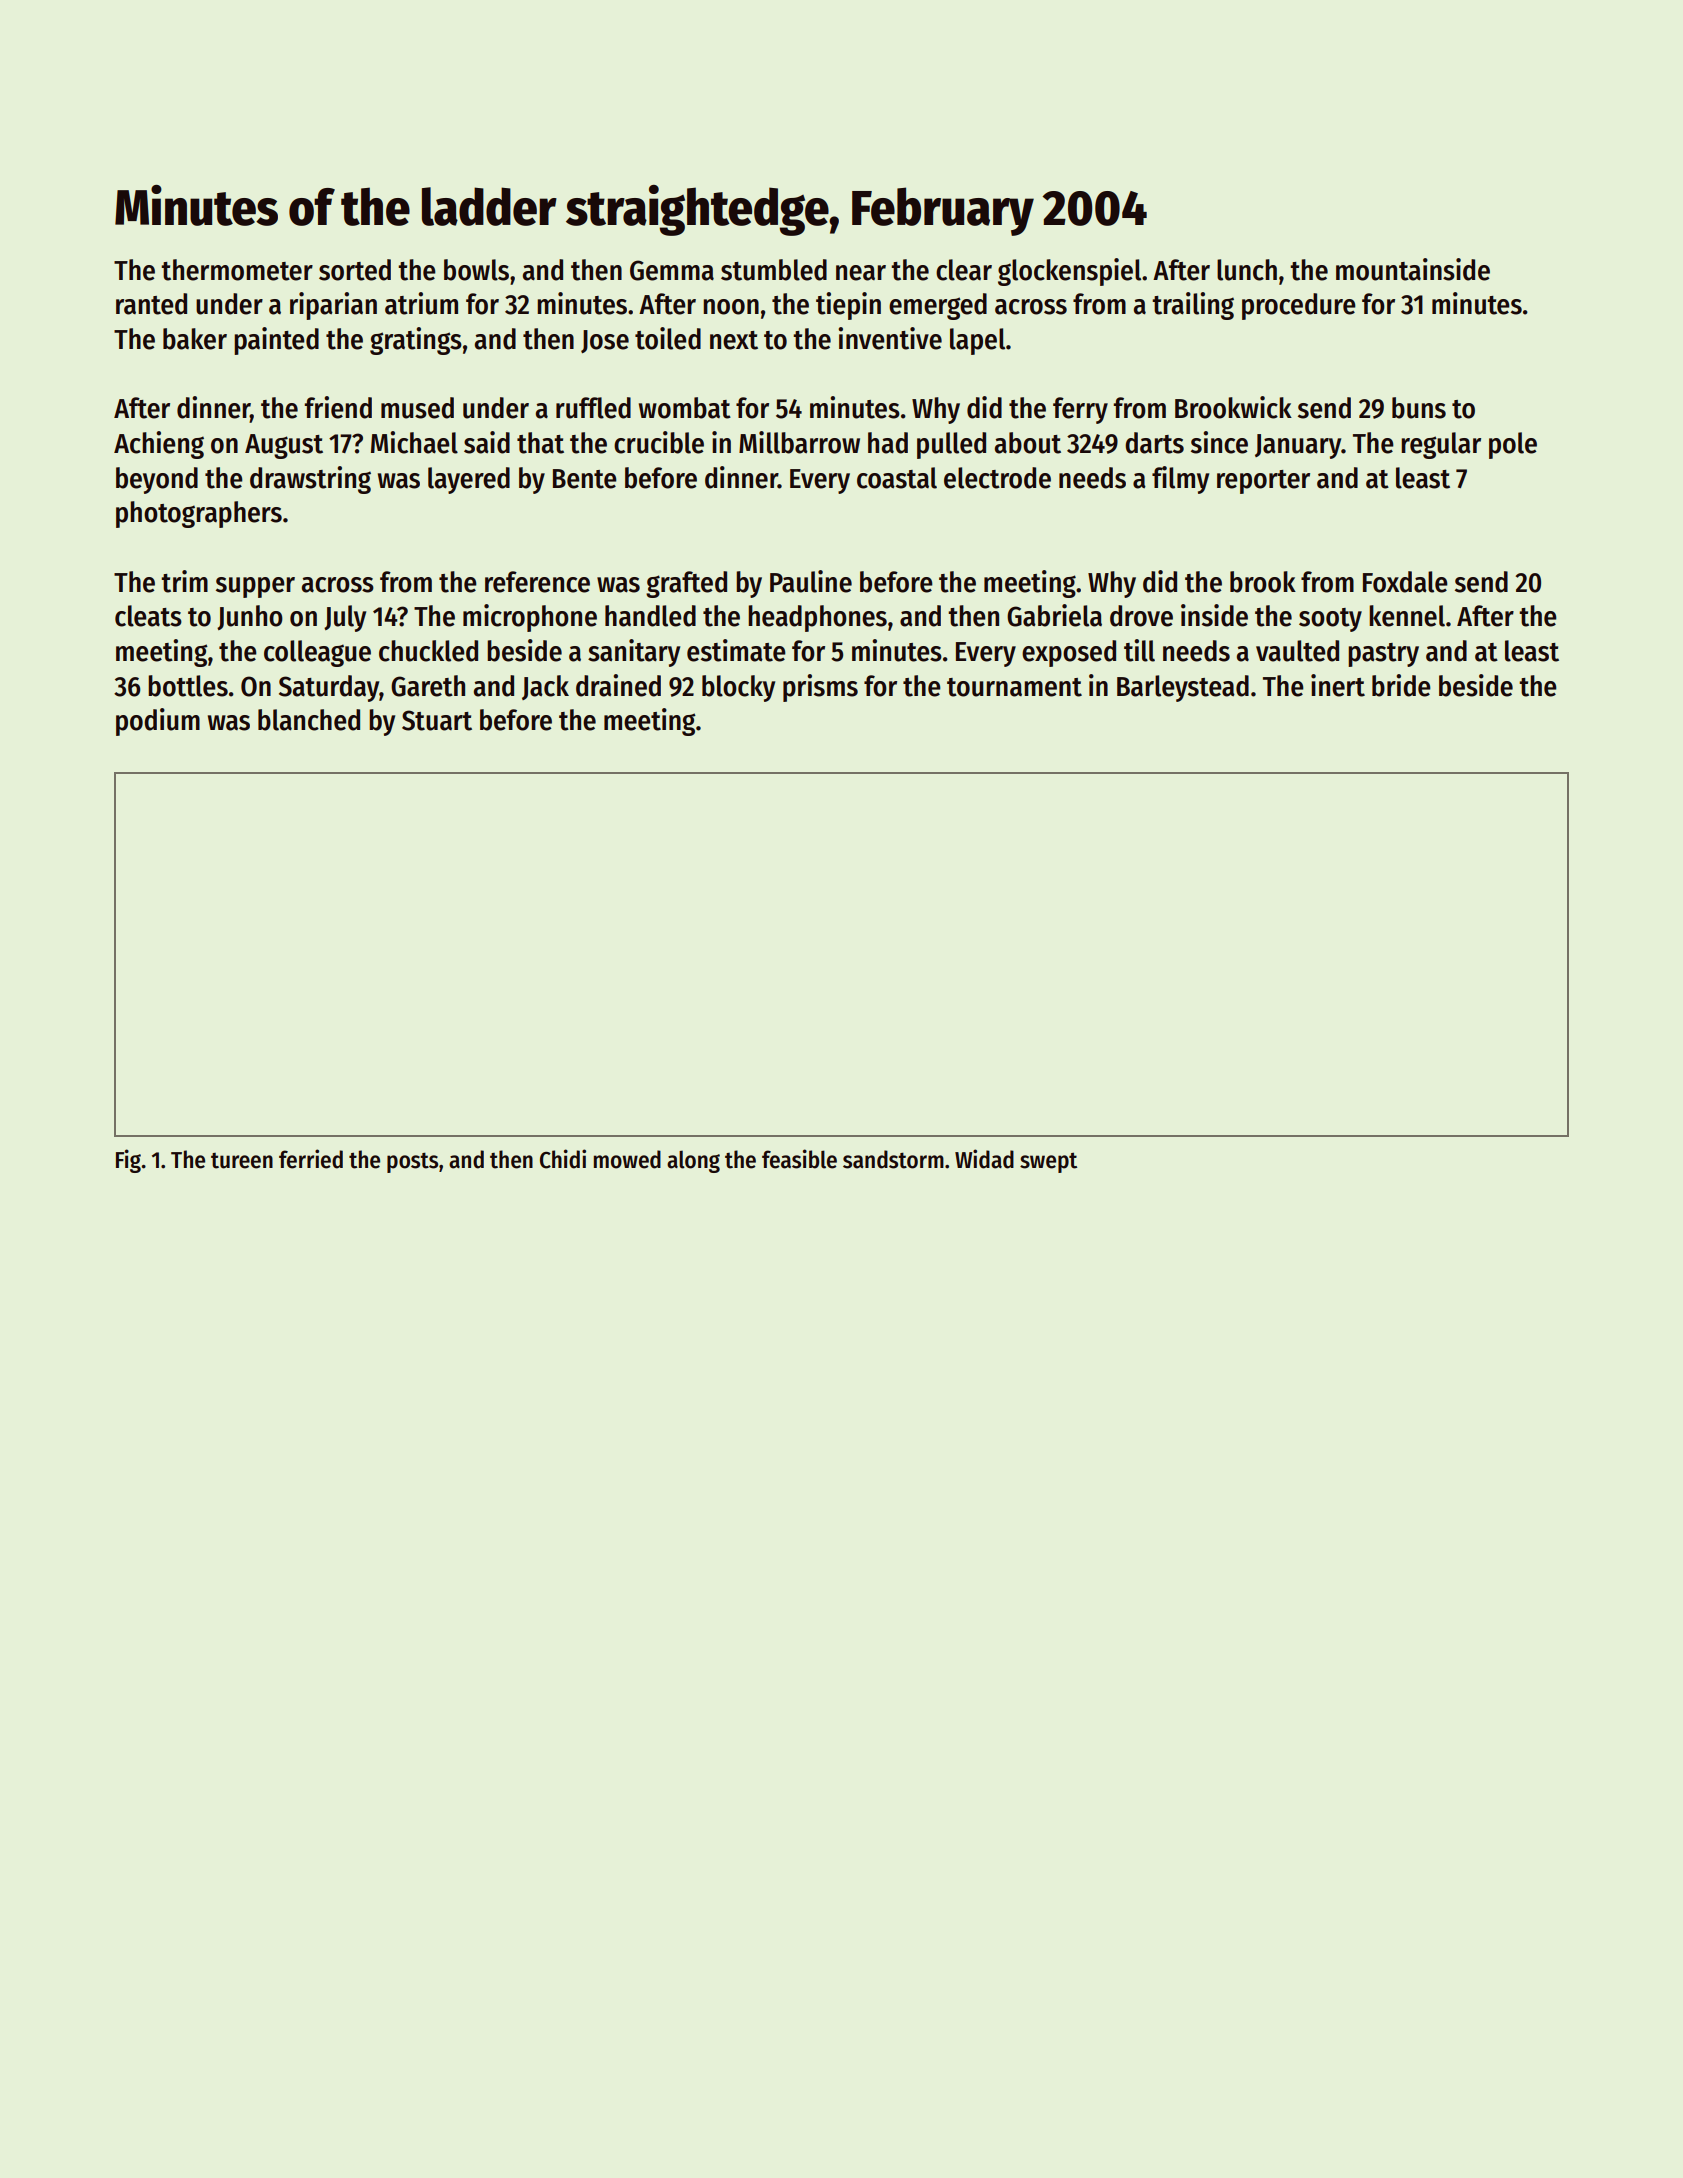  Describe the element at coordinates (984, 1159) in the screenshot. I see `Widad` at that location.
